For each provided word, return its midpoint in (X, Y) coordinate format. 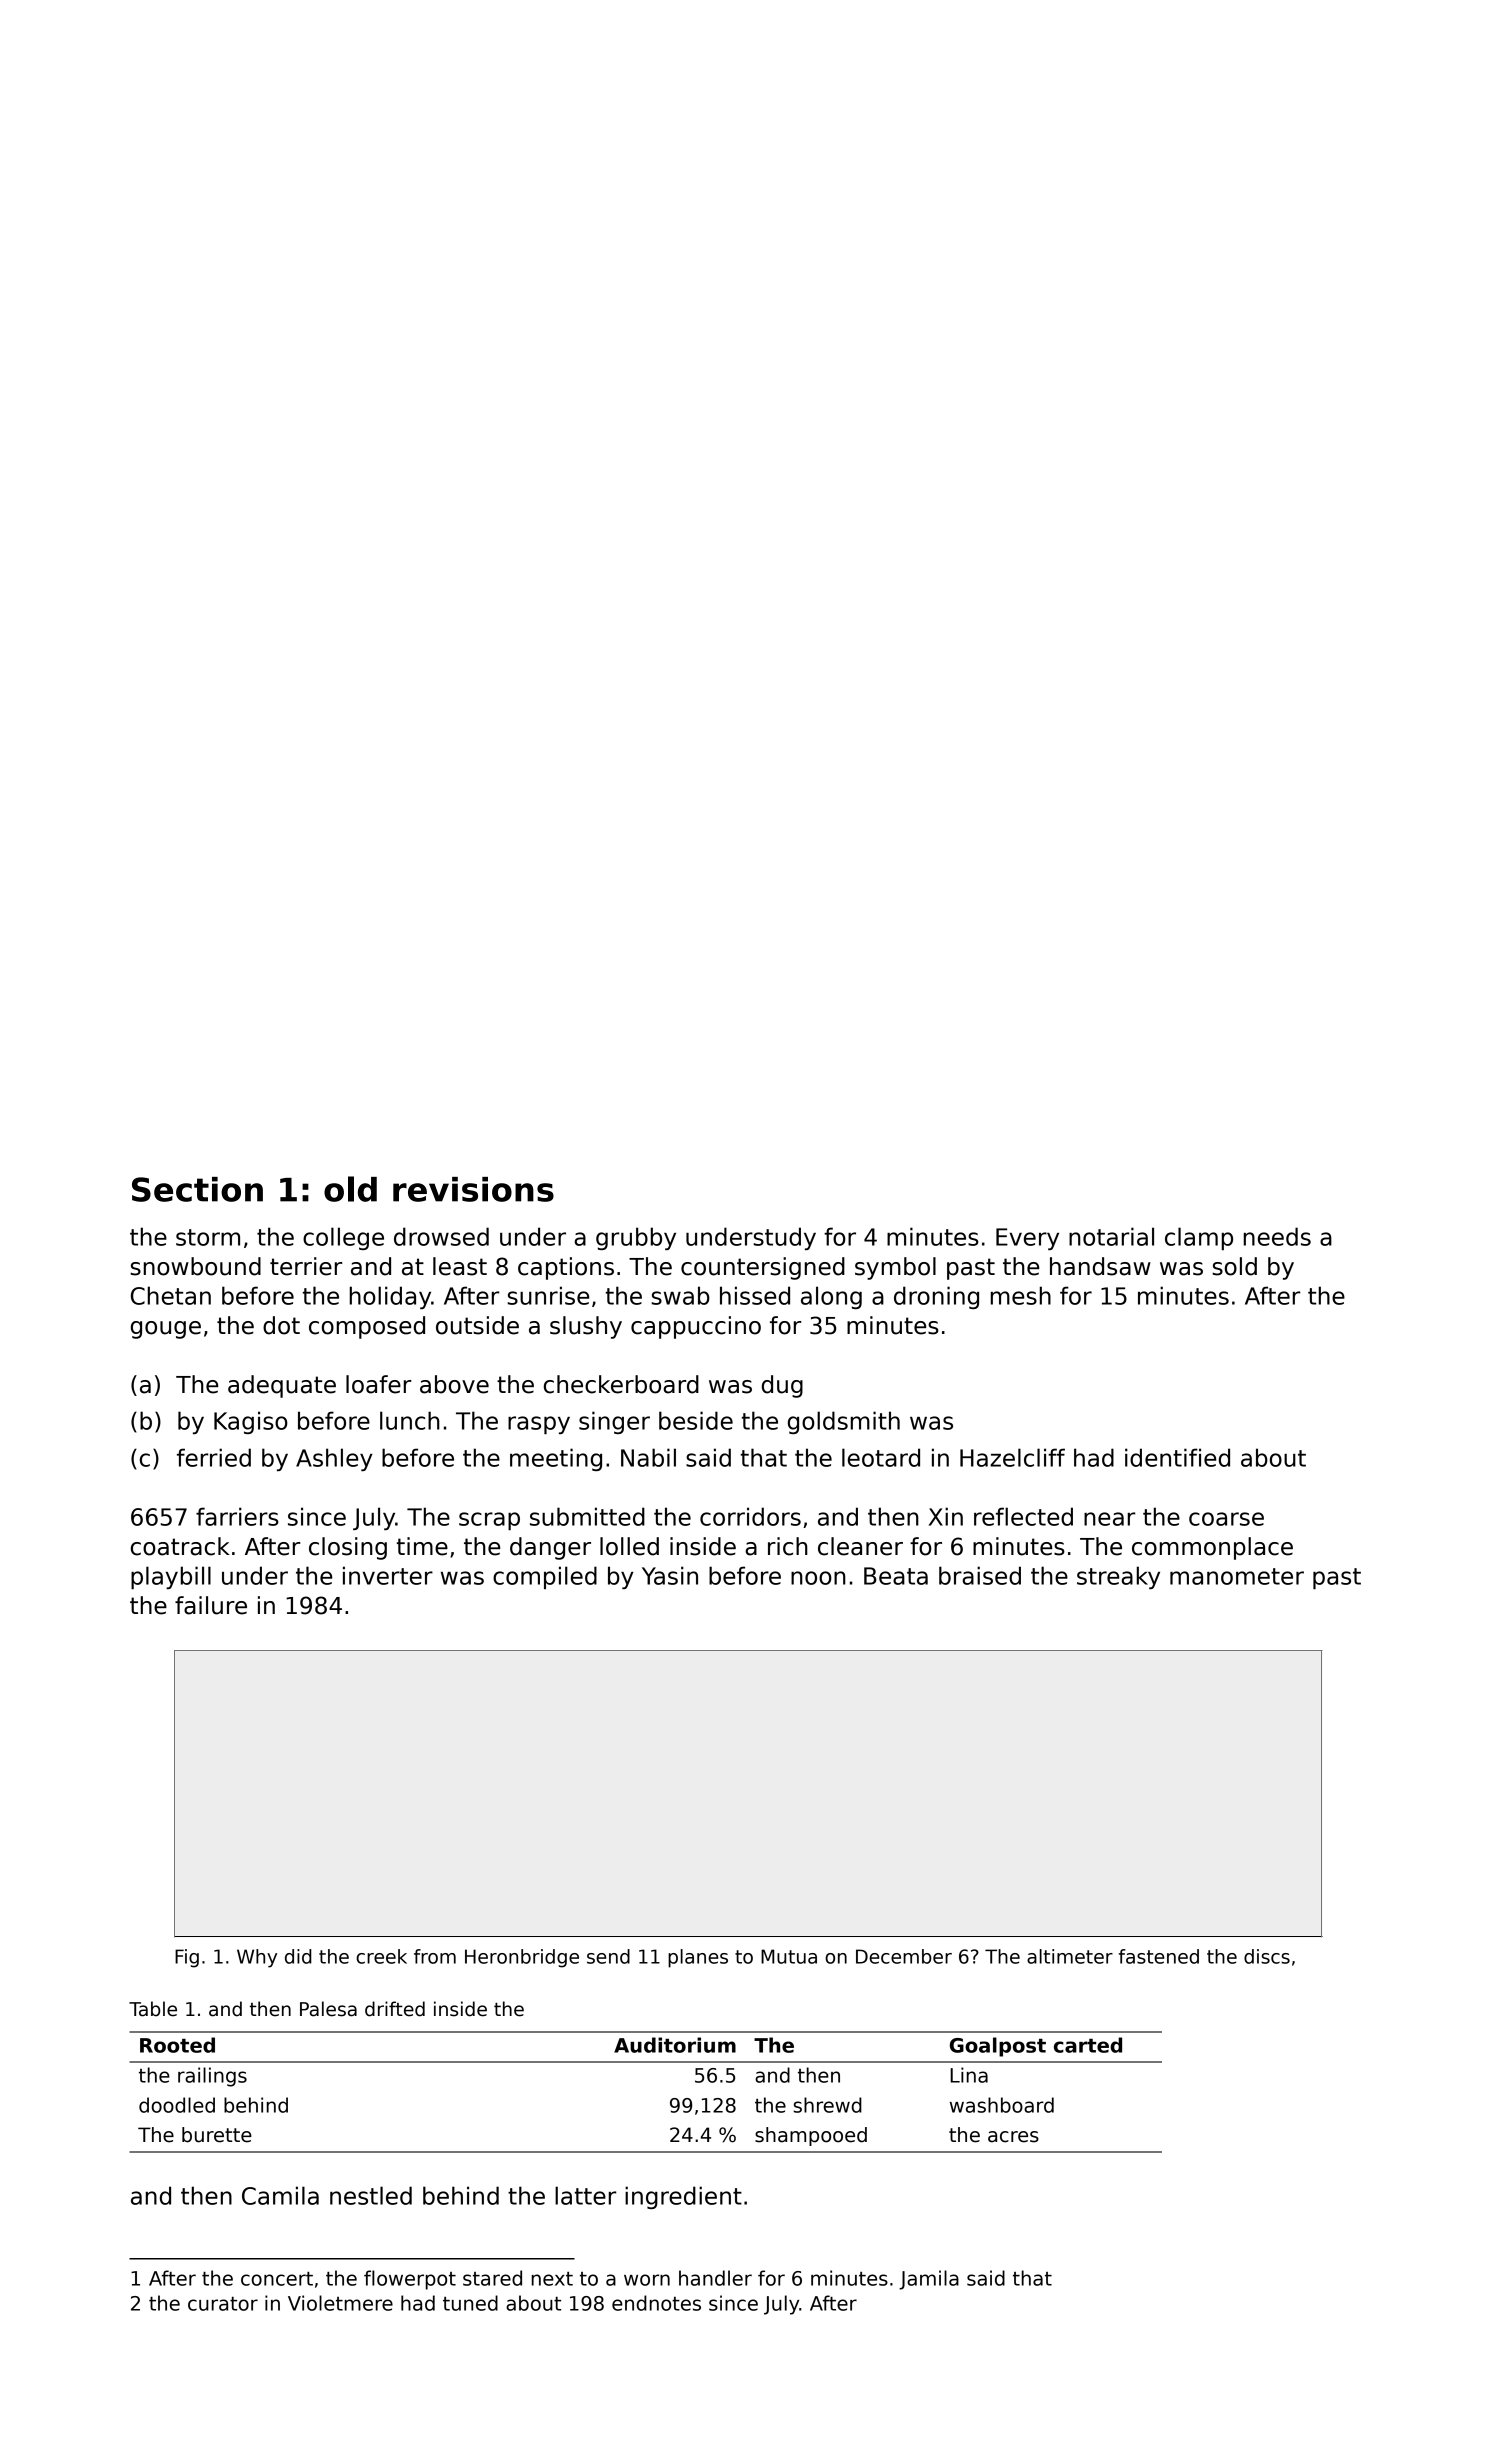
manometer (1237, 1576)
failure (211, 1605)
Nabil (648, 1457)
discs (1267, 1956)
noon (818, 1578)
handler (715, 2278)
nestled (371, 2195)
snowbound (195, 1266)
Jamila (929, 2280)
